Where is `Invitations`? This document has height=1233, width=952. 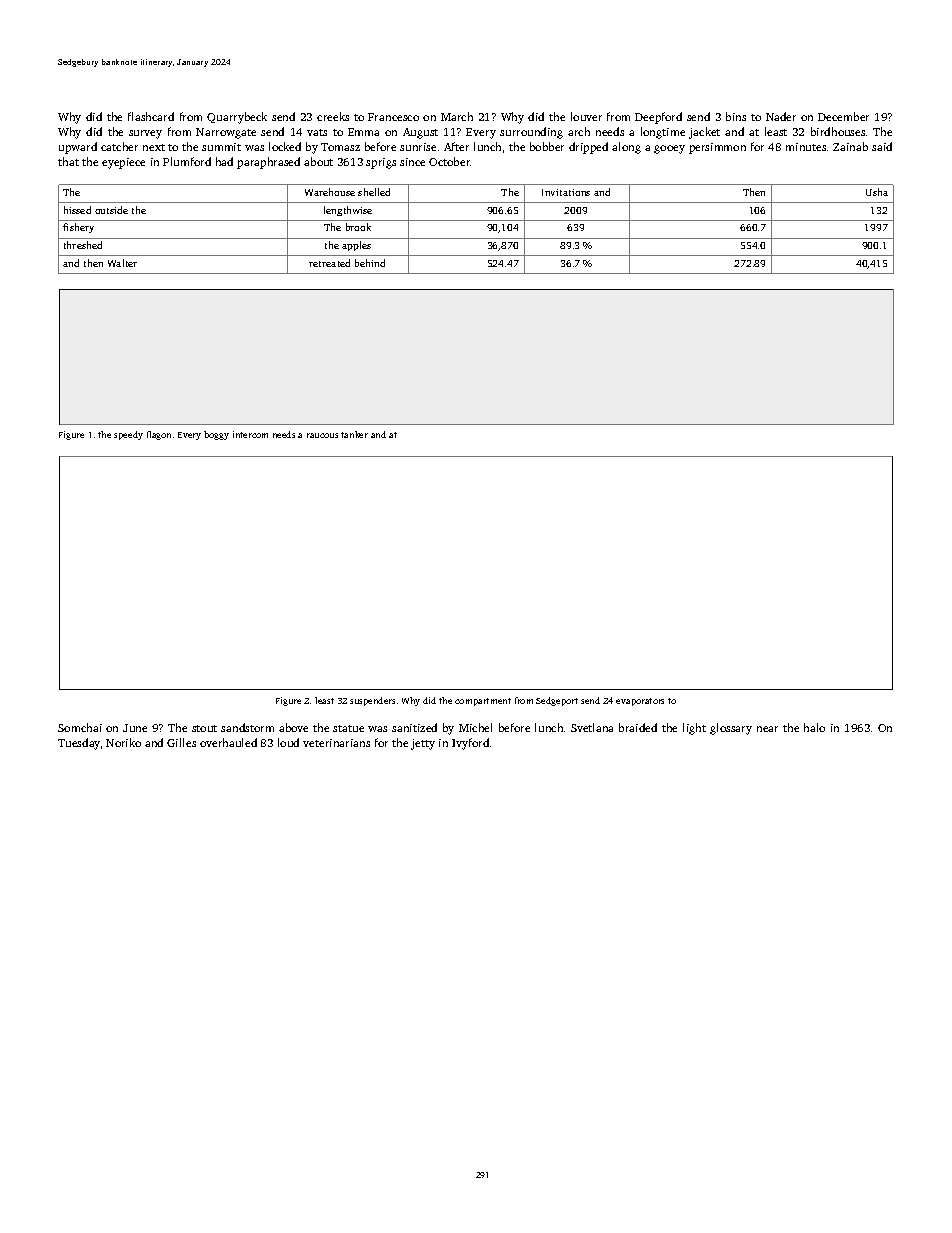
Invitations is located at coordinates (566, 192).
